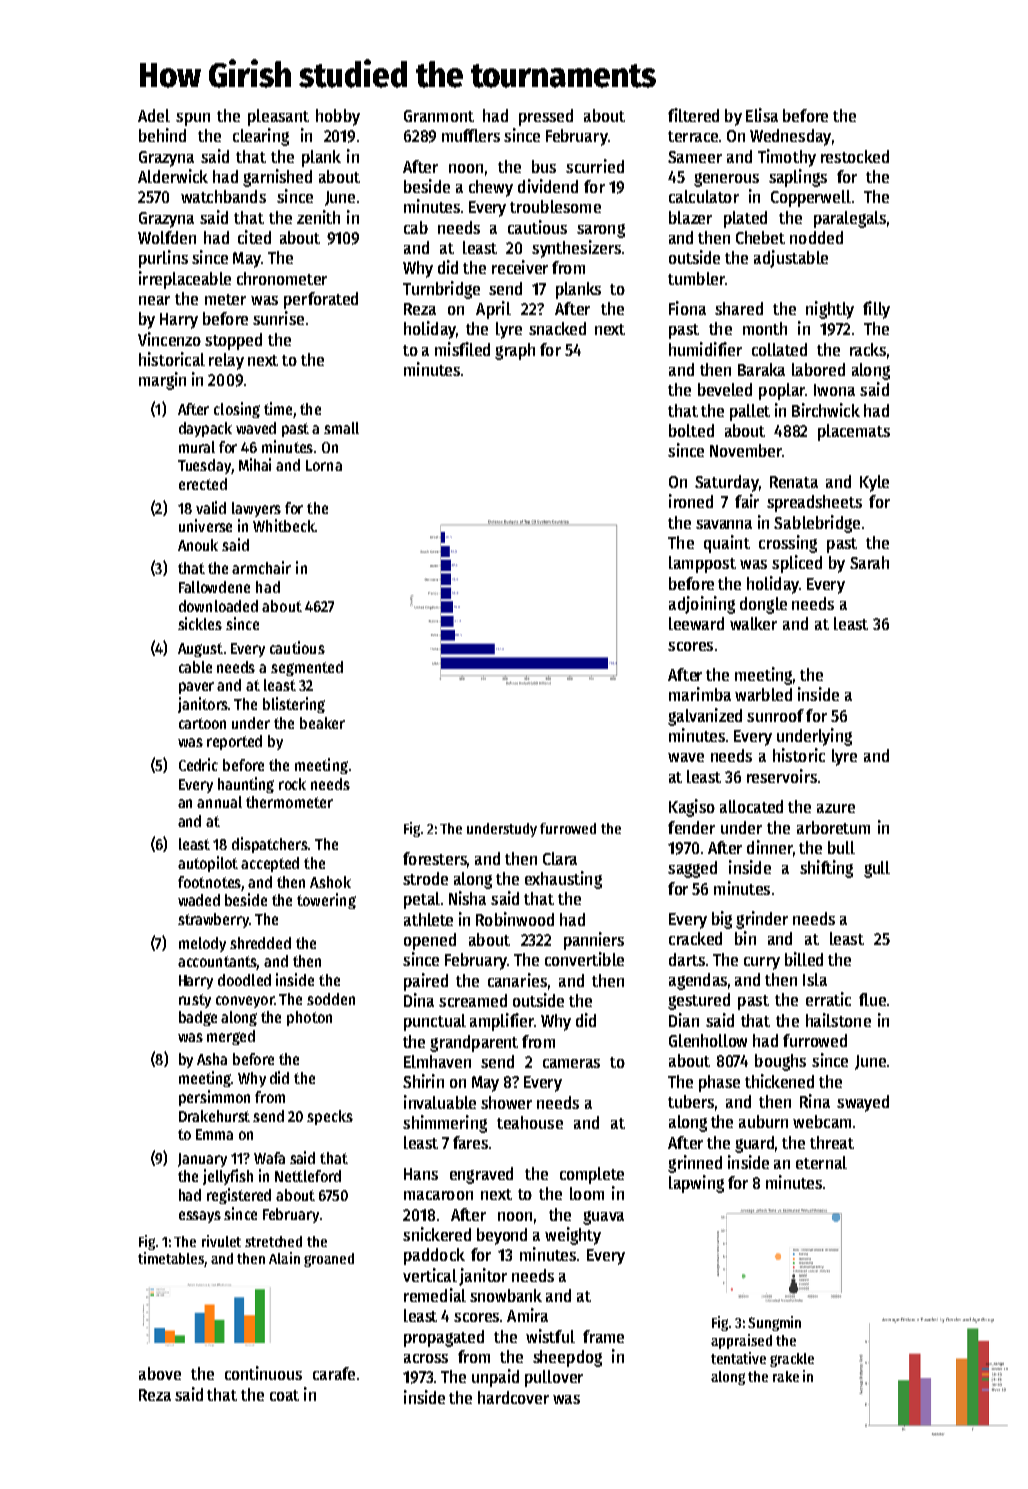  Describe the element at coordinates (495, 1378) in the image. I see `unpaid` at that location.
